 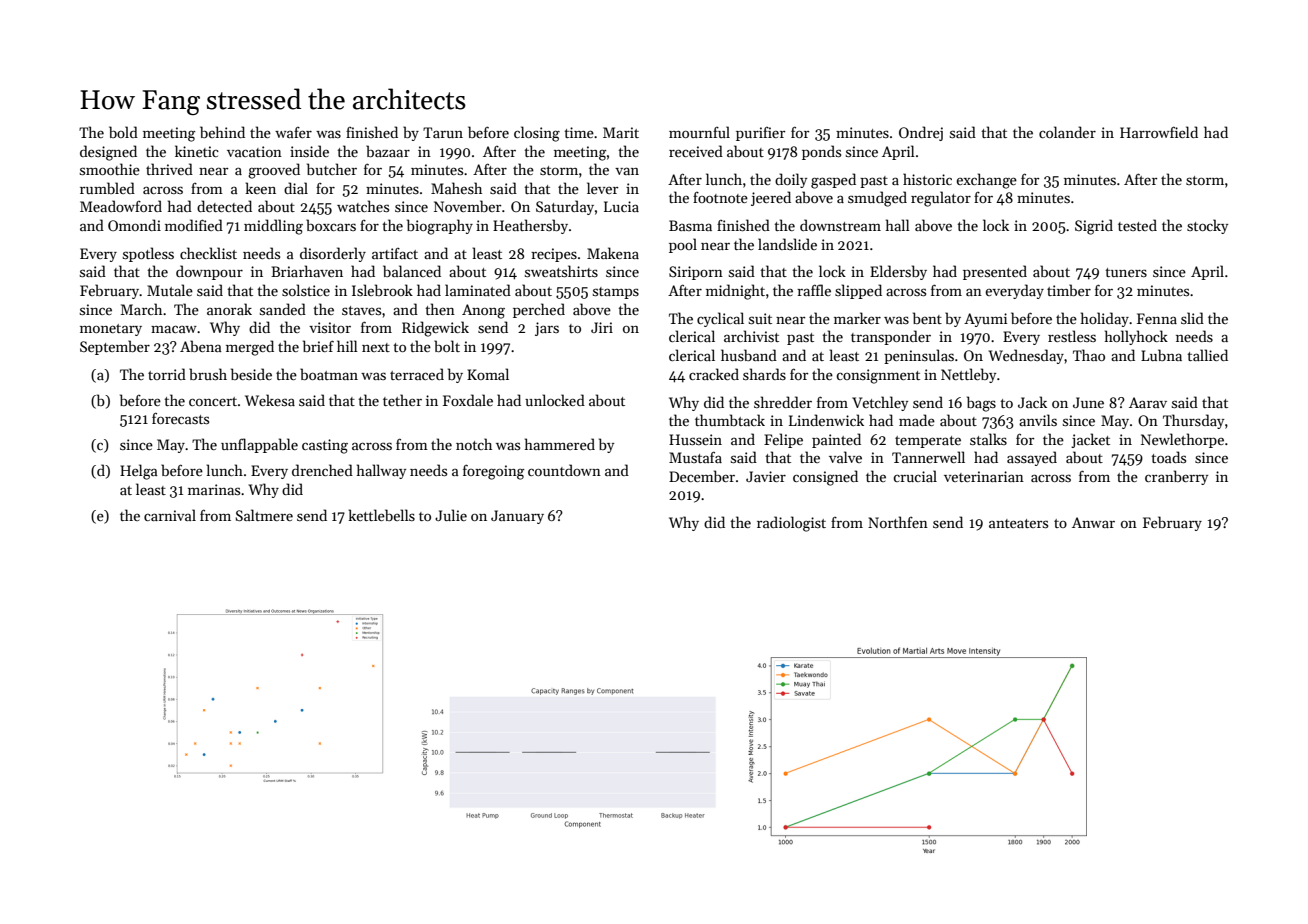 I want to click on thumbtack, so click(x=730, y=420).
